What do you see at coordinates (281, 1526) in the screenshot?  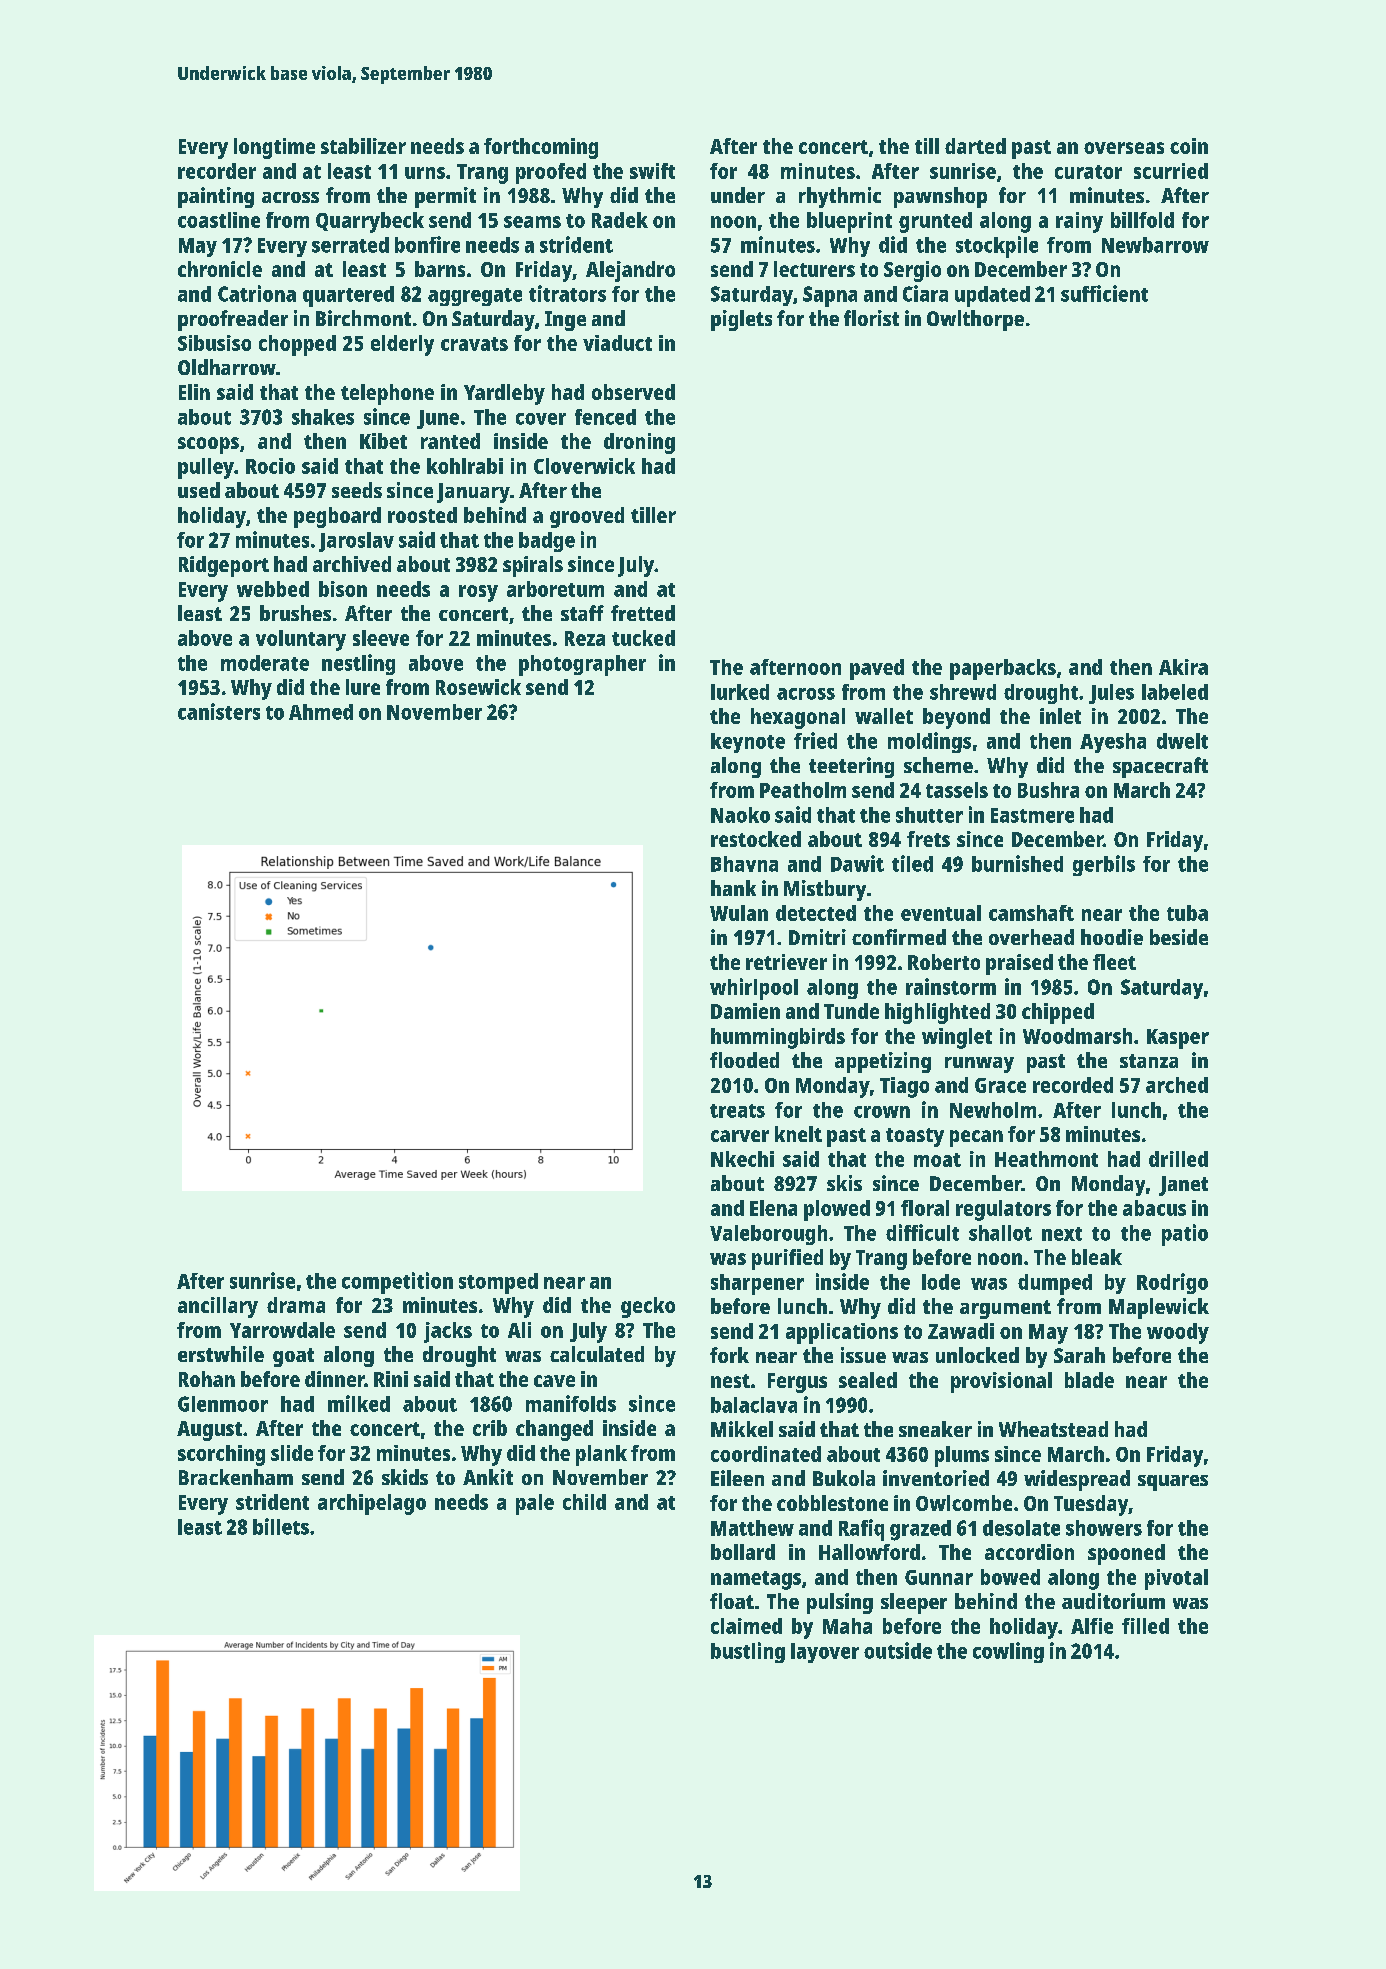 I see `billets` at bounding box center [281, 1526].
